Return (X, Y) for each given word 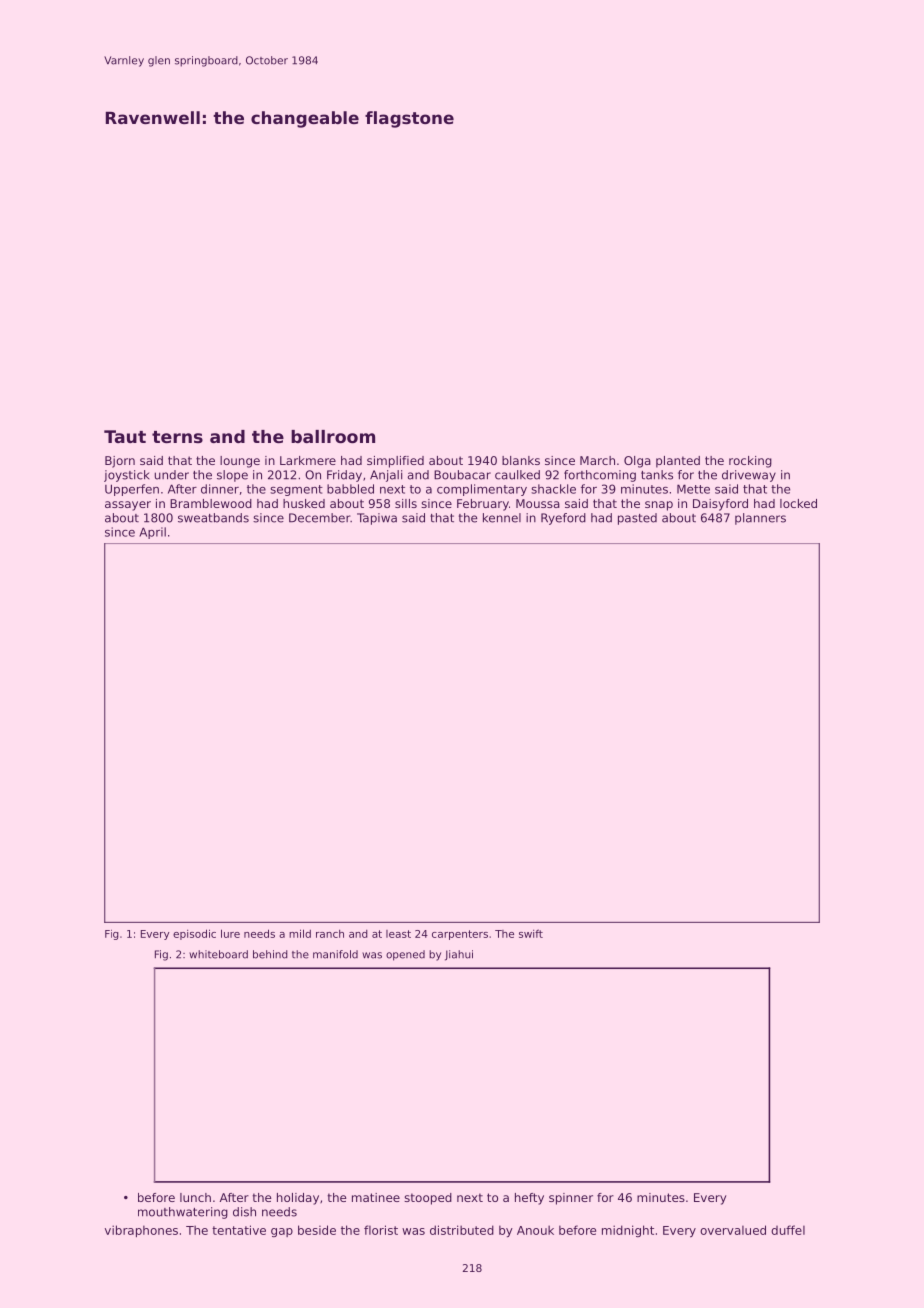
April (152, 533)
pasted (637, 519)
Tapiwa (377, 519)
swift (531, 933)
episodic (194, 934)
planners (760, 519)
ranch (330, 934)
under (172, 475)
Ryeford (563, 519)
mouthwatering (183, 1213)
